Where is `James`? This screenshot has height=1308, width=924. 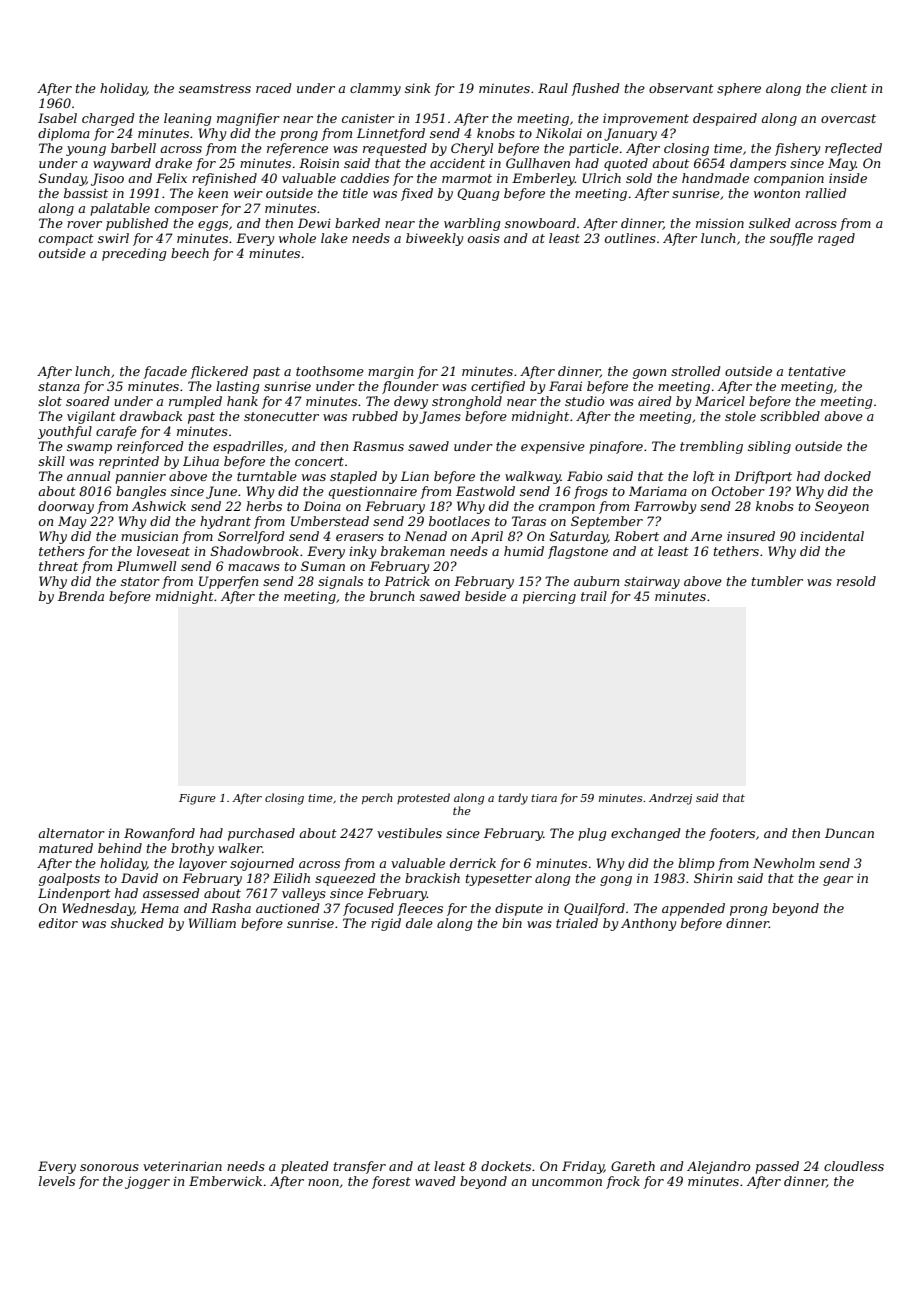 James is located at coordinates (440, 417).
